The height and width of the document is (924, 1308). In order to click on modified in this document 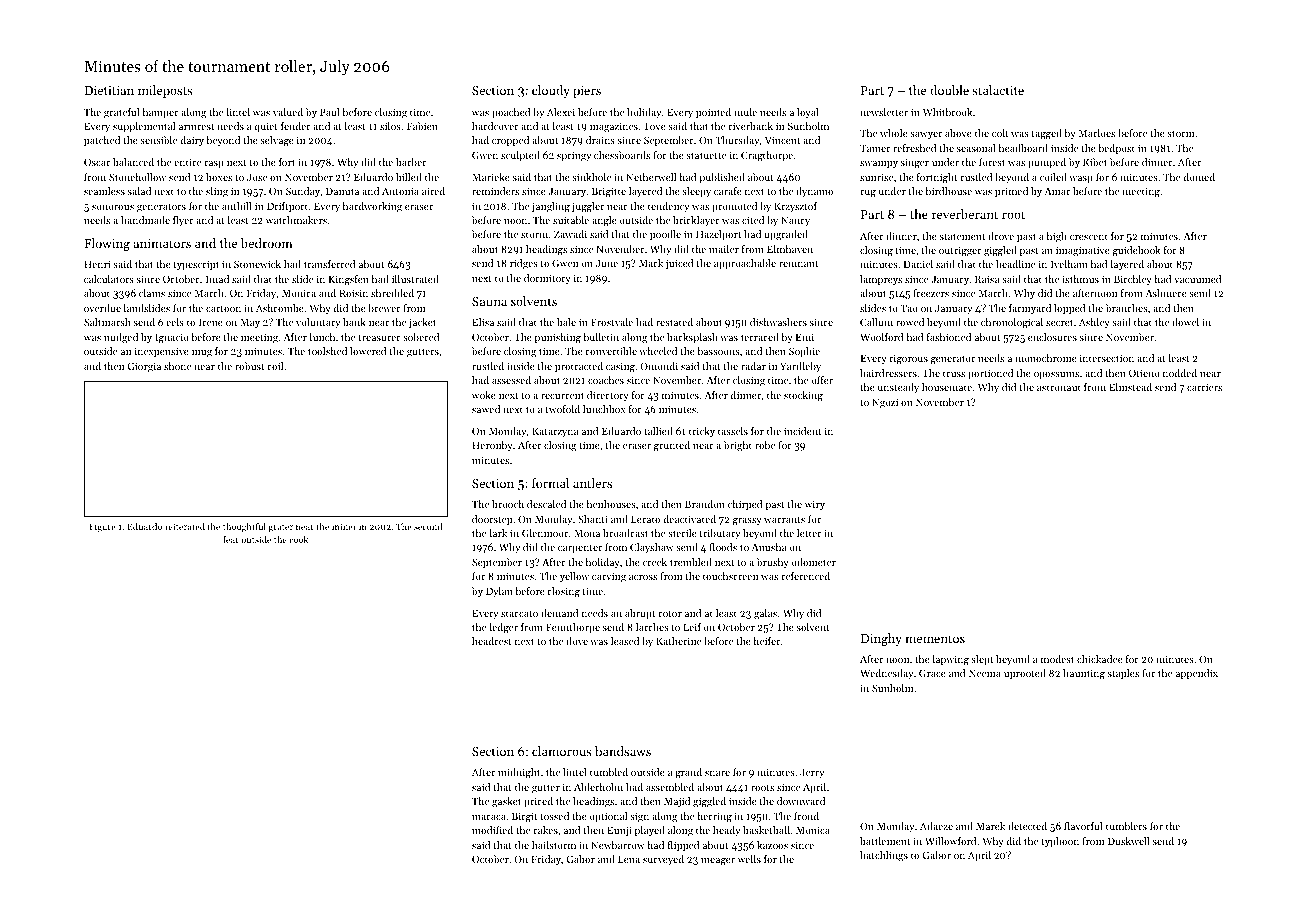, I will do `click(492, 830)`.
